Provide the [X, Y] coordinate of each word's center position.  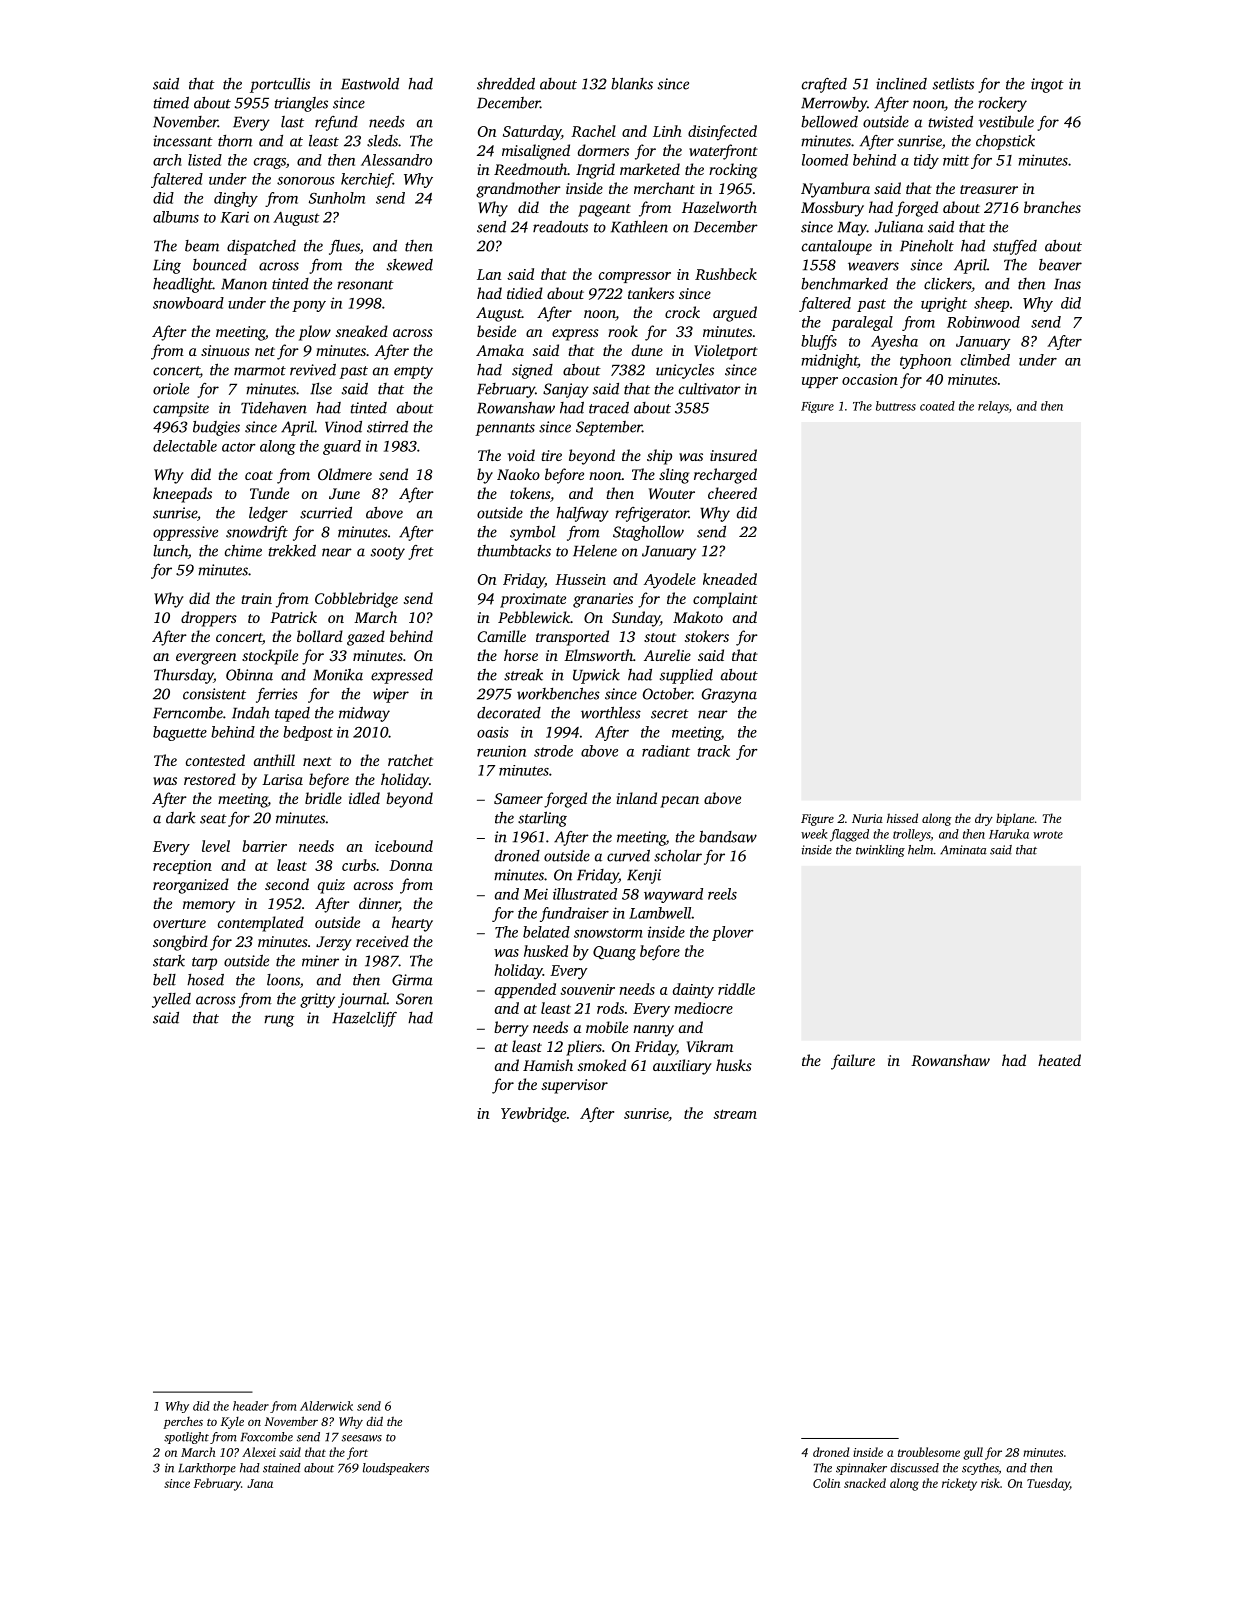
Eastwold [370, 84]
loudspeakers [396, 1469]
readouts [560, 227]
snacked [865, 1483]
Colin [826, 1483]
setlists [953, 84]
